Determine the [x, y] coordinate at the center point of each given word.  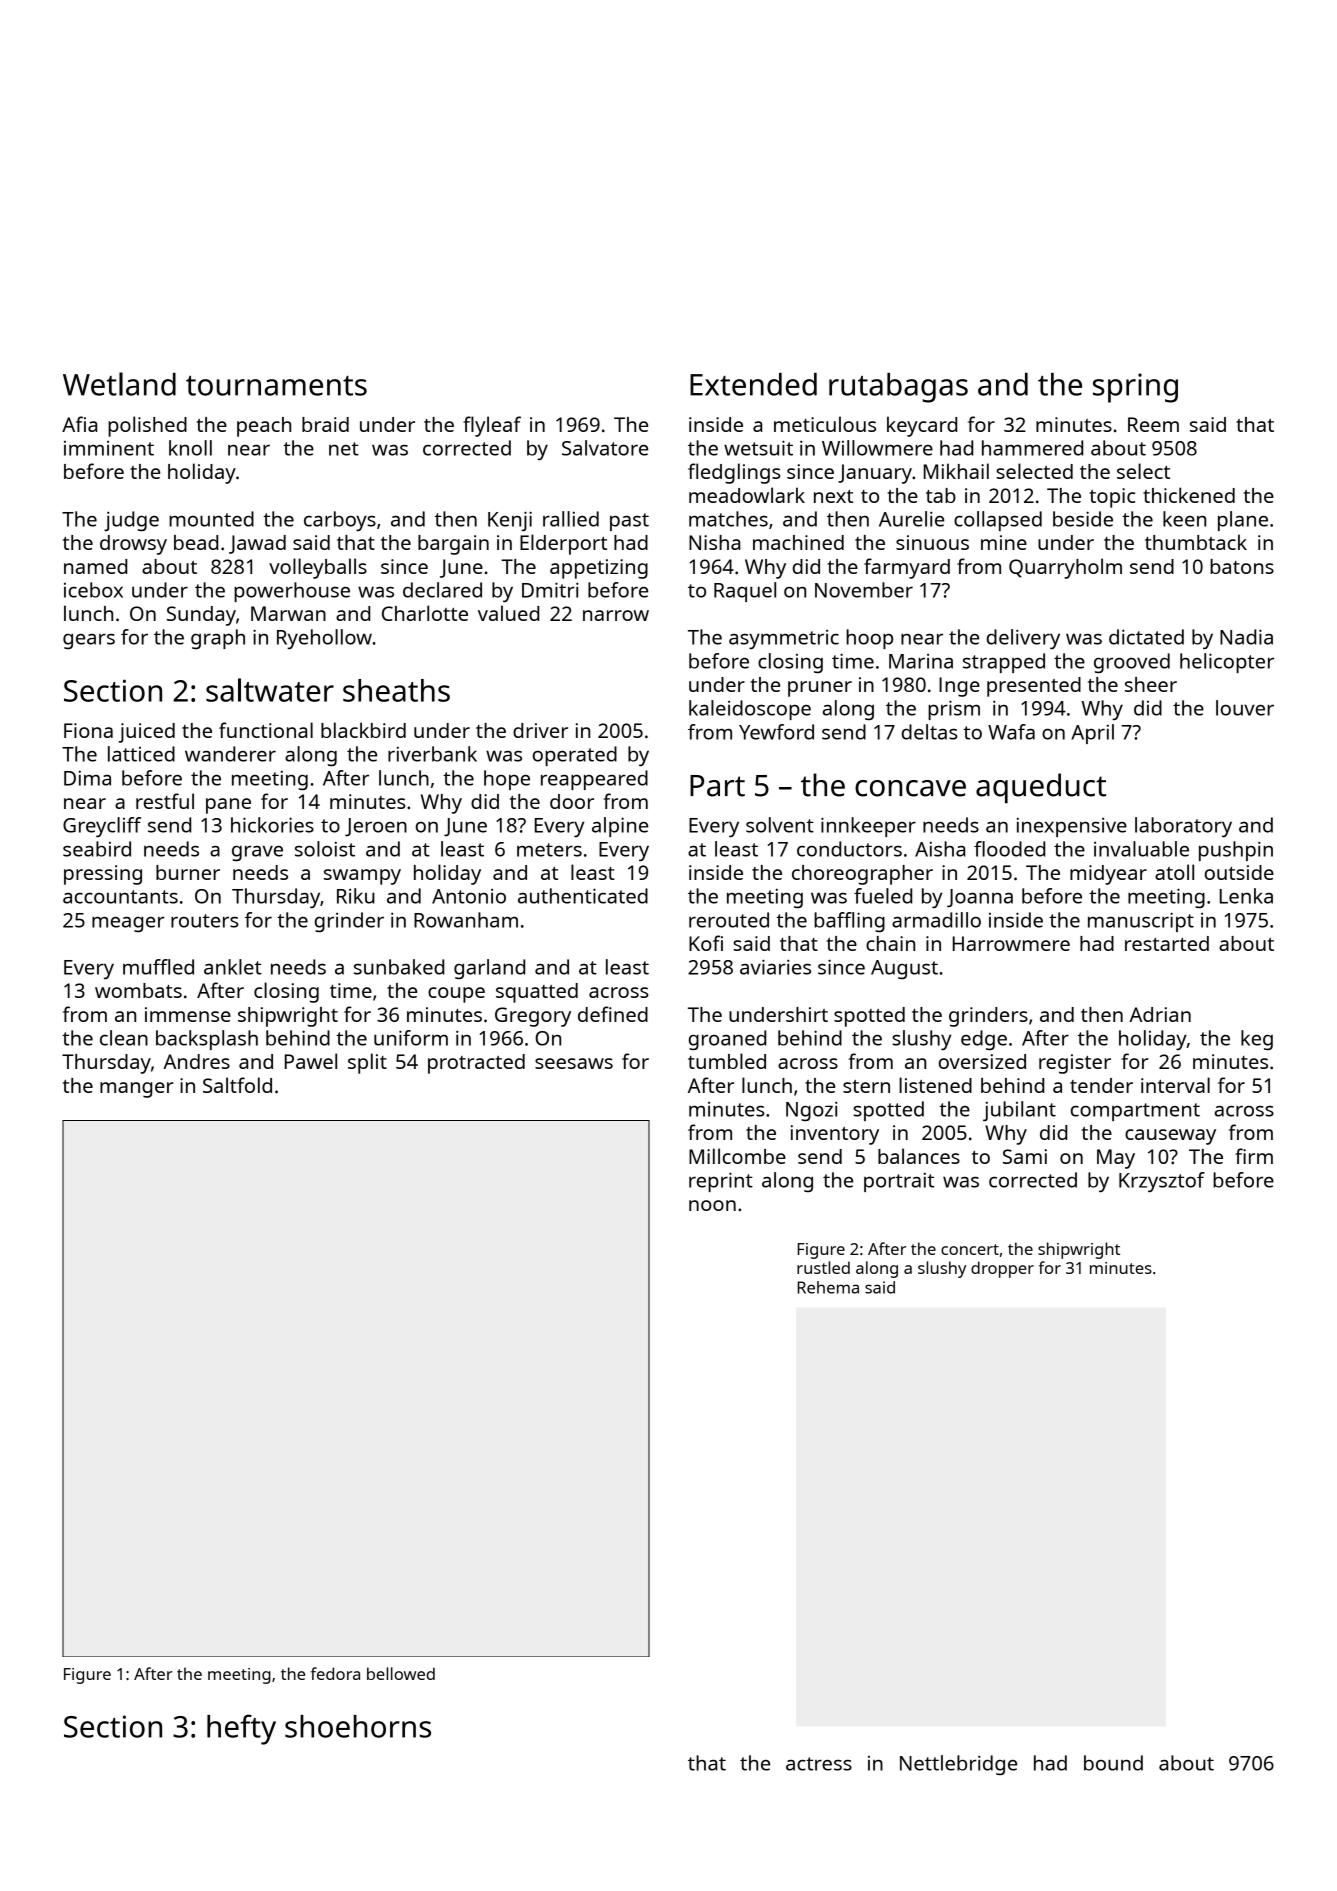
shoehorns [358, 1726]
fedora [335, 1673]
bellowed [401, 1673]
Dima [87, 778]
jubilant [1019, 1111]
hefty [241, 1729]
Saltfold [237, 1085]
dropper [1002, 1269]
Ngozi [812, 1111]
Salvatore [605, 448]
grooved [1132, 663]
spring [1135, 388]
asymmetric [784, 639]
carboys [340, 521]
